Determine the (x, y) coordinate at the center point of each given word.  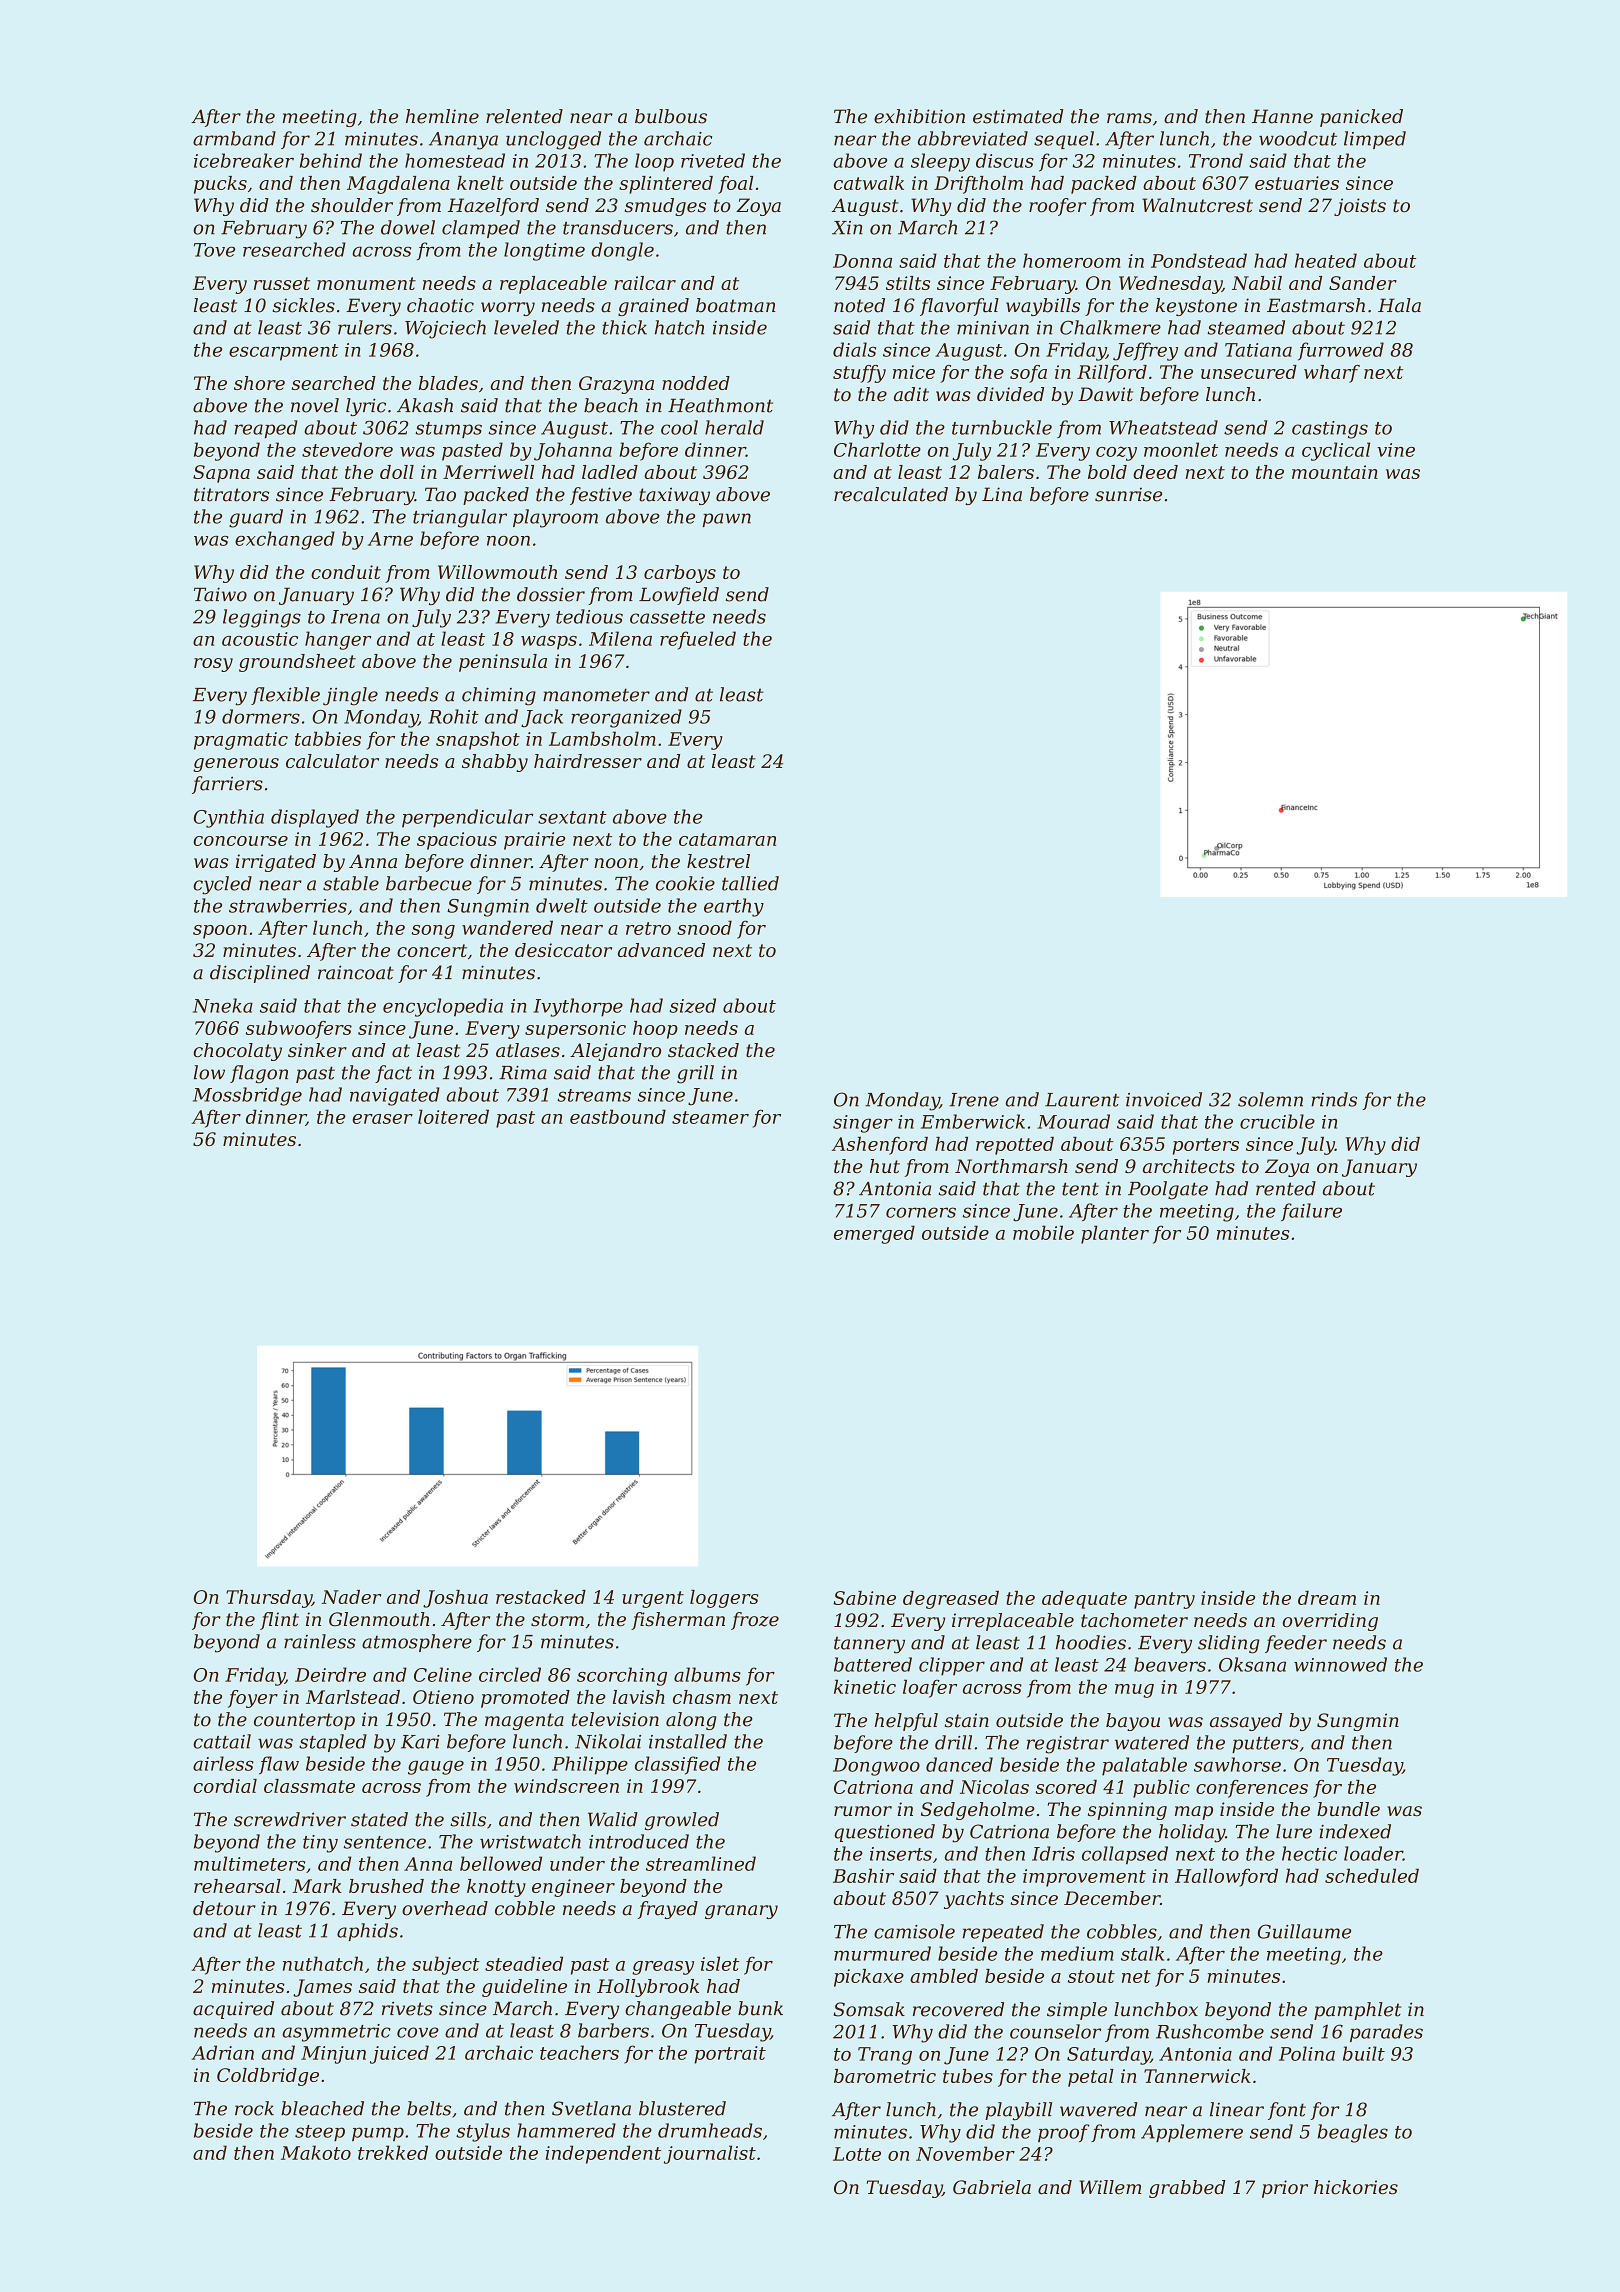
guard (256, 518)
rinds (1334, 1099)
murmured (882, 1953)
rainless (320, 1641)
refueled (698, 640)
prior (1285, 2189)
